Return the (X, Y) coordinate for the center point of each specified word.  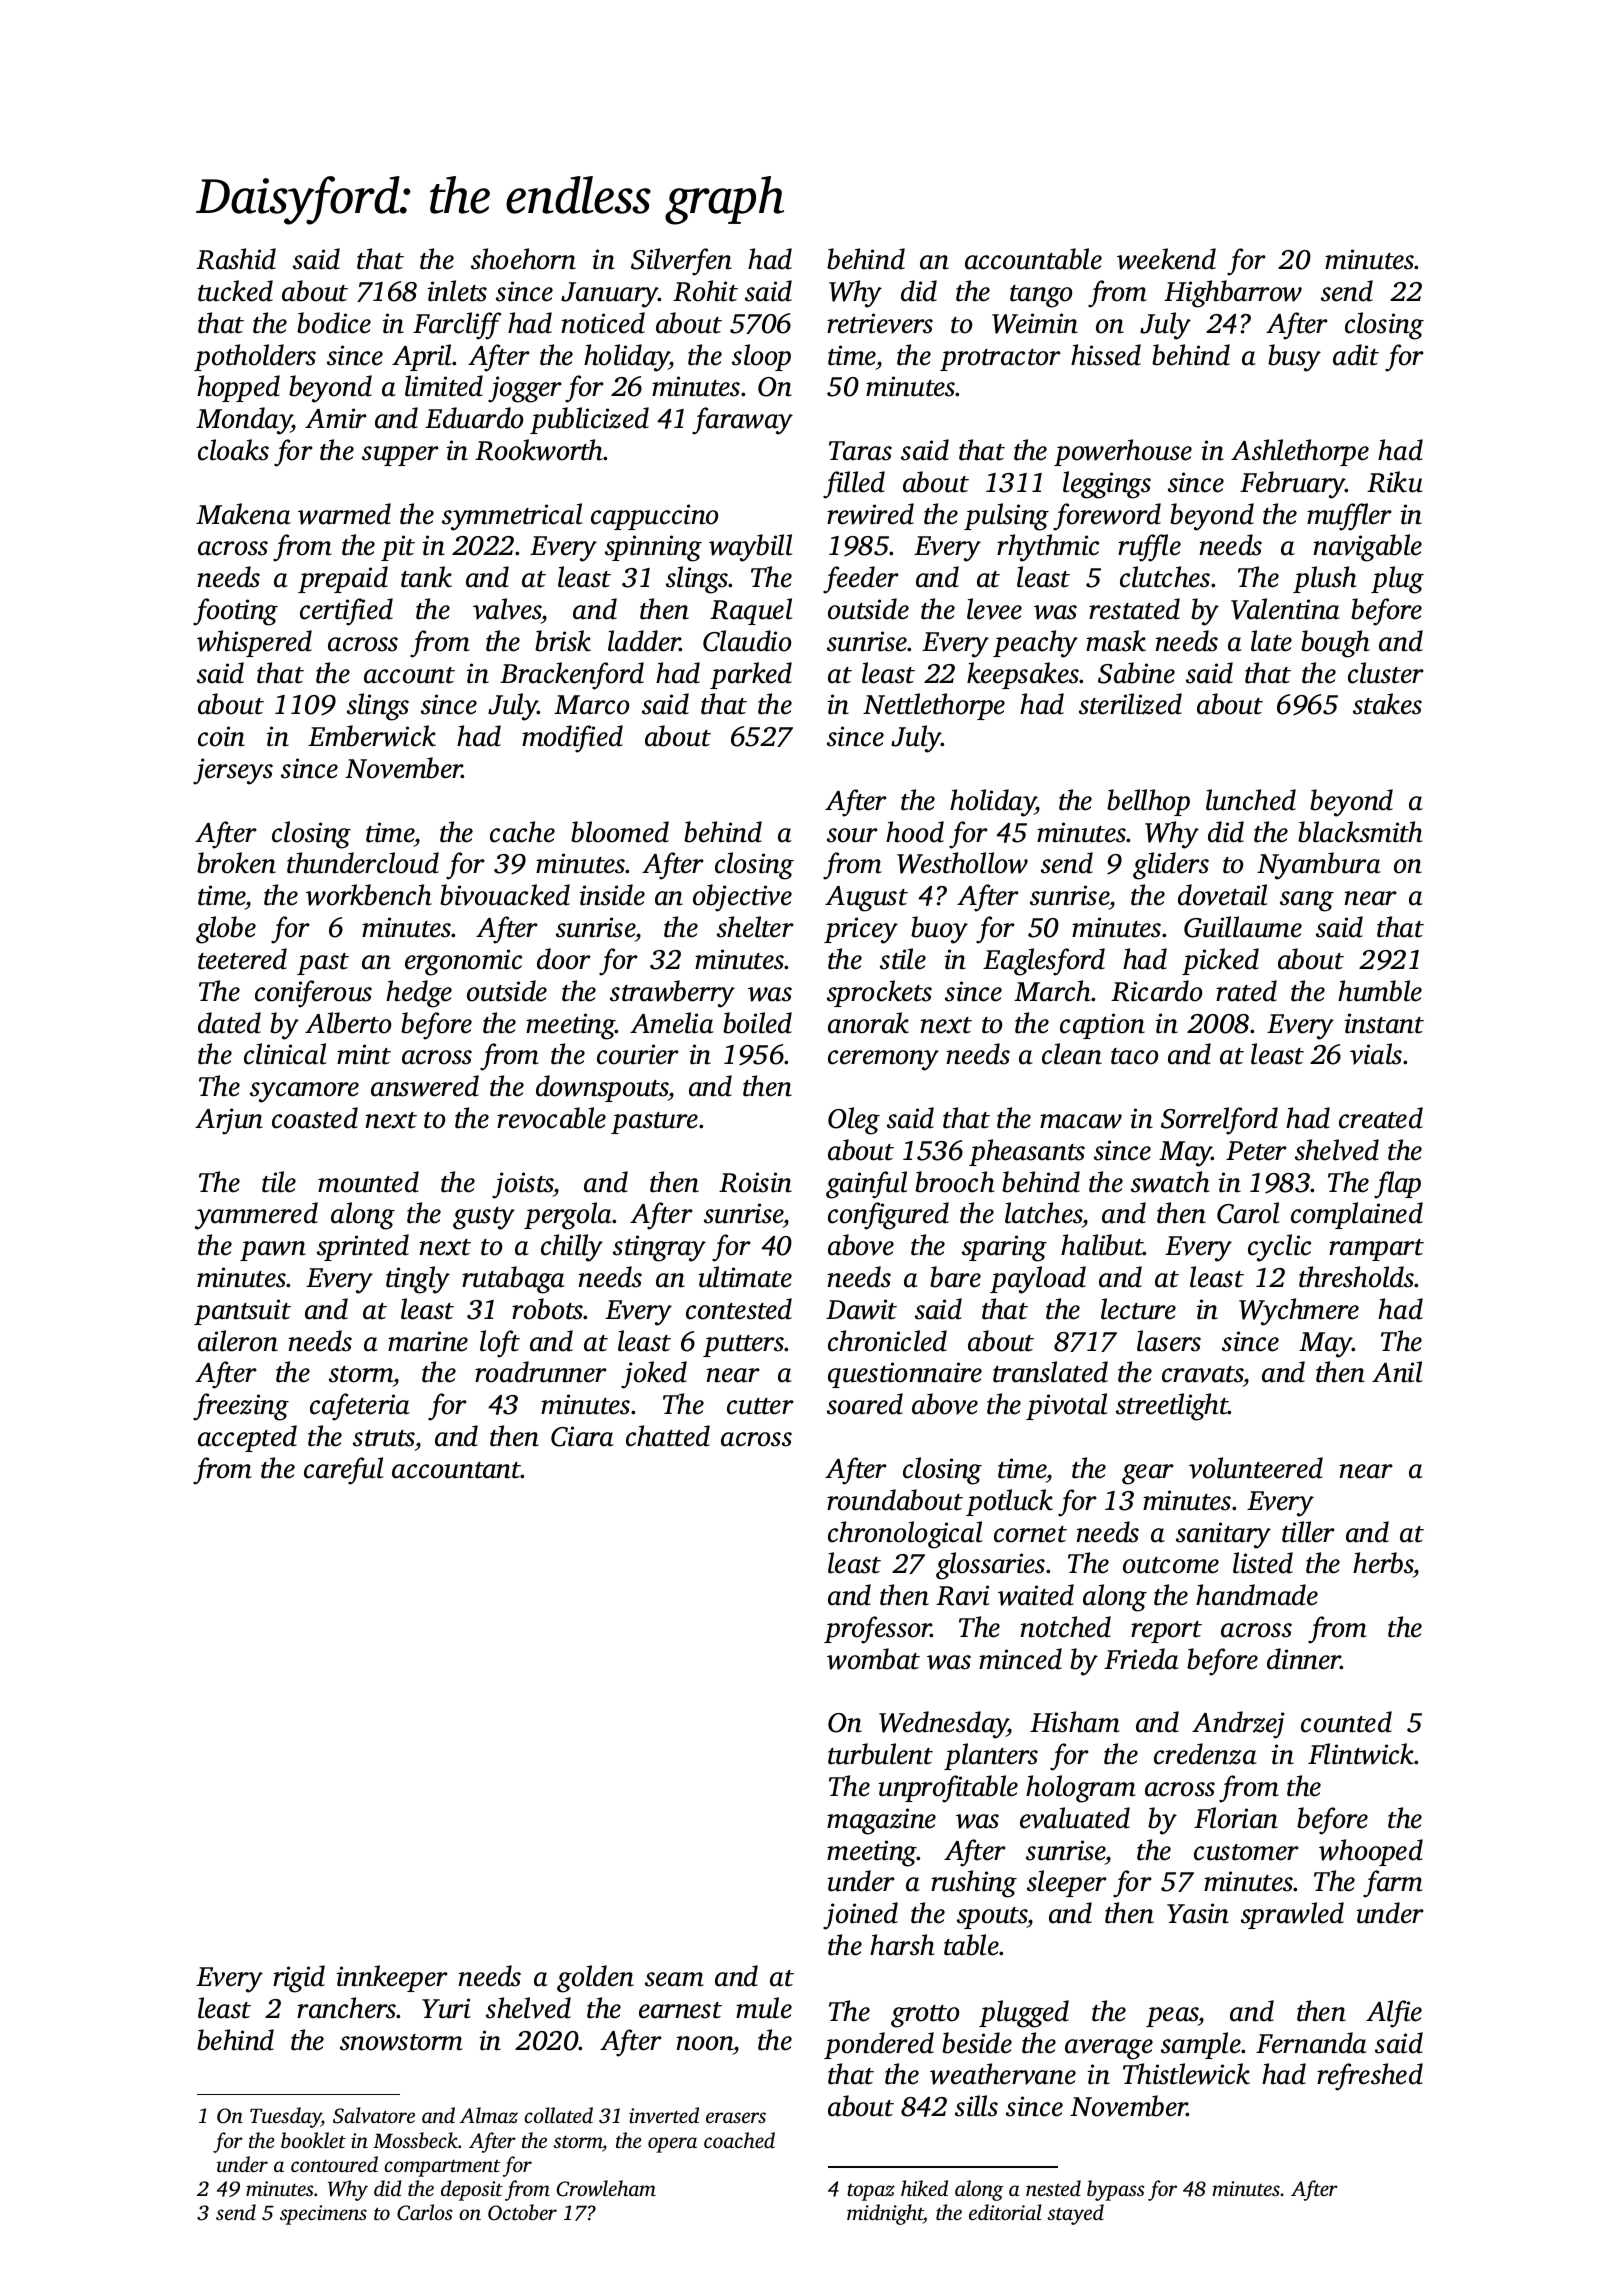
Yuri (446, 2008)
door (564, 959)
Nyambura (1319, 866)
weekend (1166, 259)
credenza (1205, 1754)
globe (226, 930)
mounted (368, 1182)
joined (860, 1916)
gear (1148, 1474)
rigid (299, 1979)
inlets (457, 291)
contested (739, 1309)
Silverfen (681, 262)
